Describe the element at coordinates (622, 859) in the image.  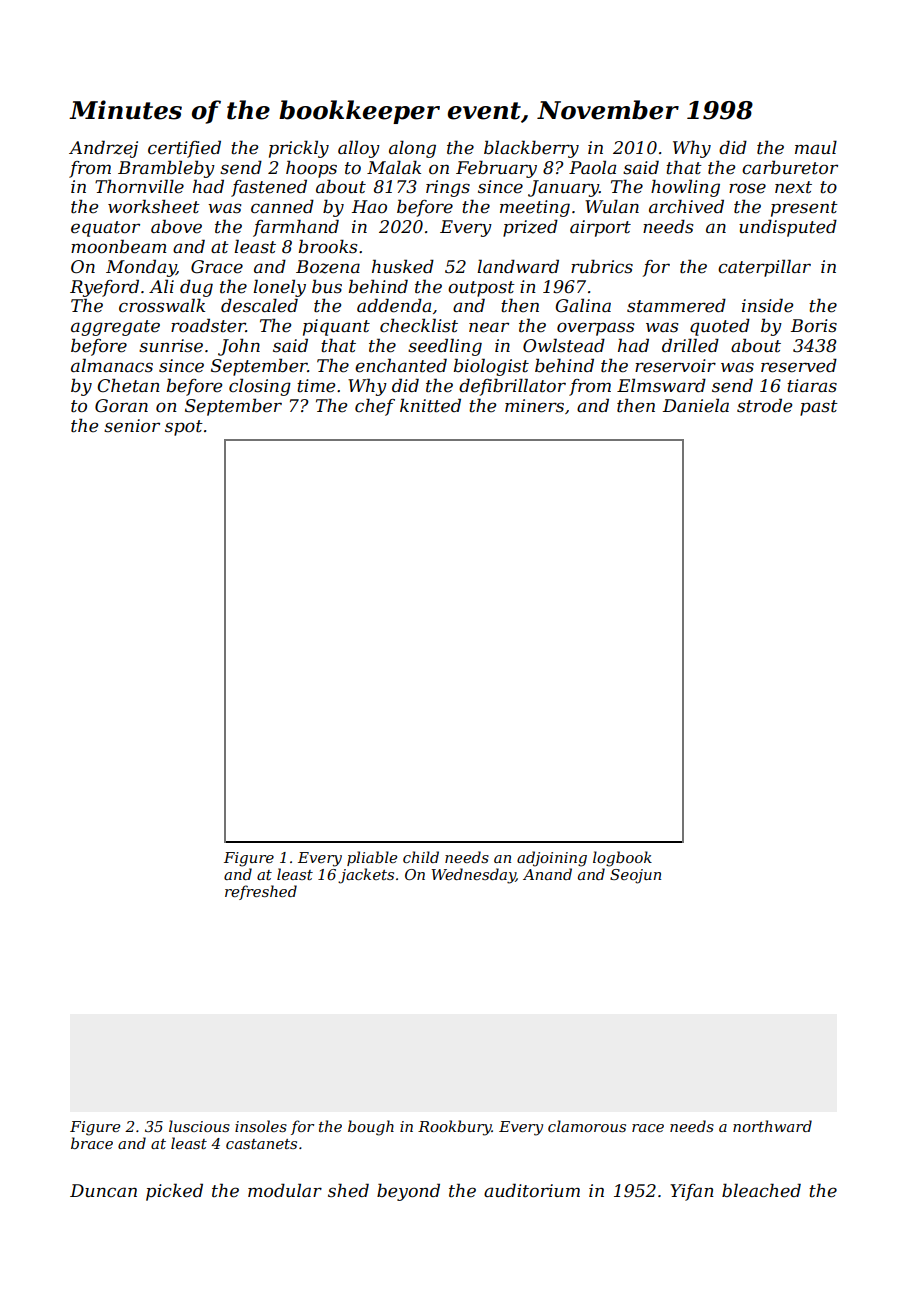
I see `logbook` at that location.
